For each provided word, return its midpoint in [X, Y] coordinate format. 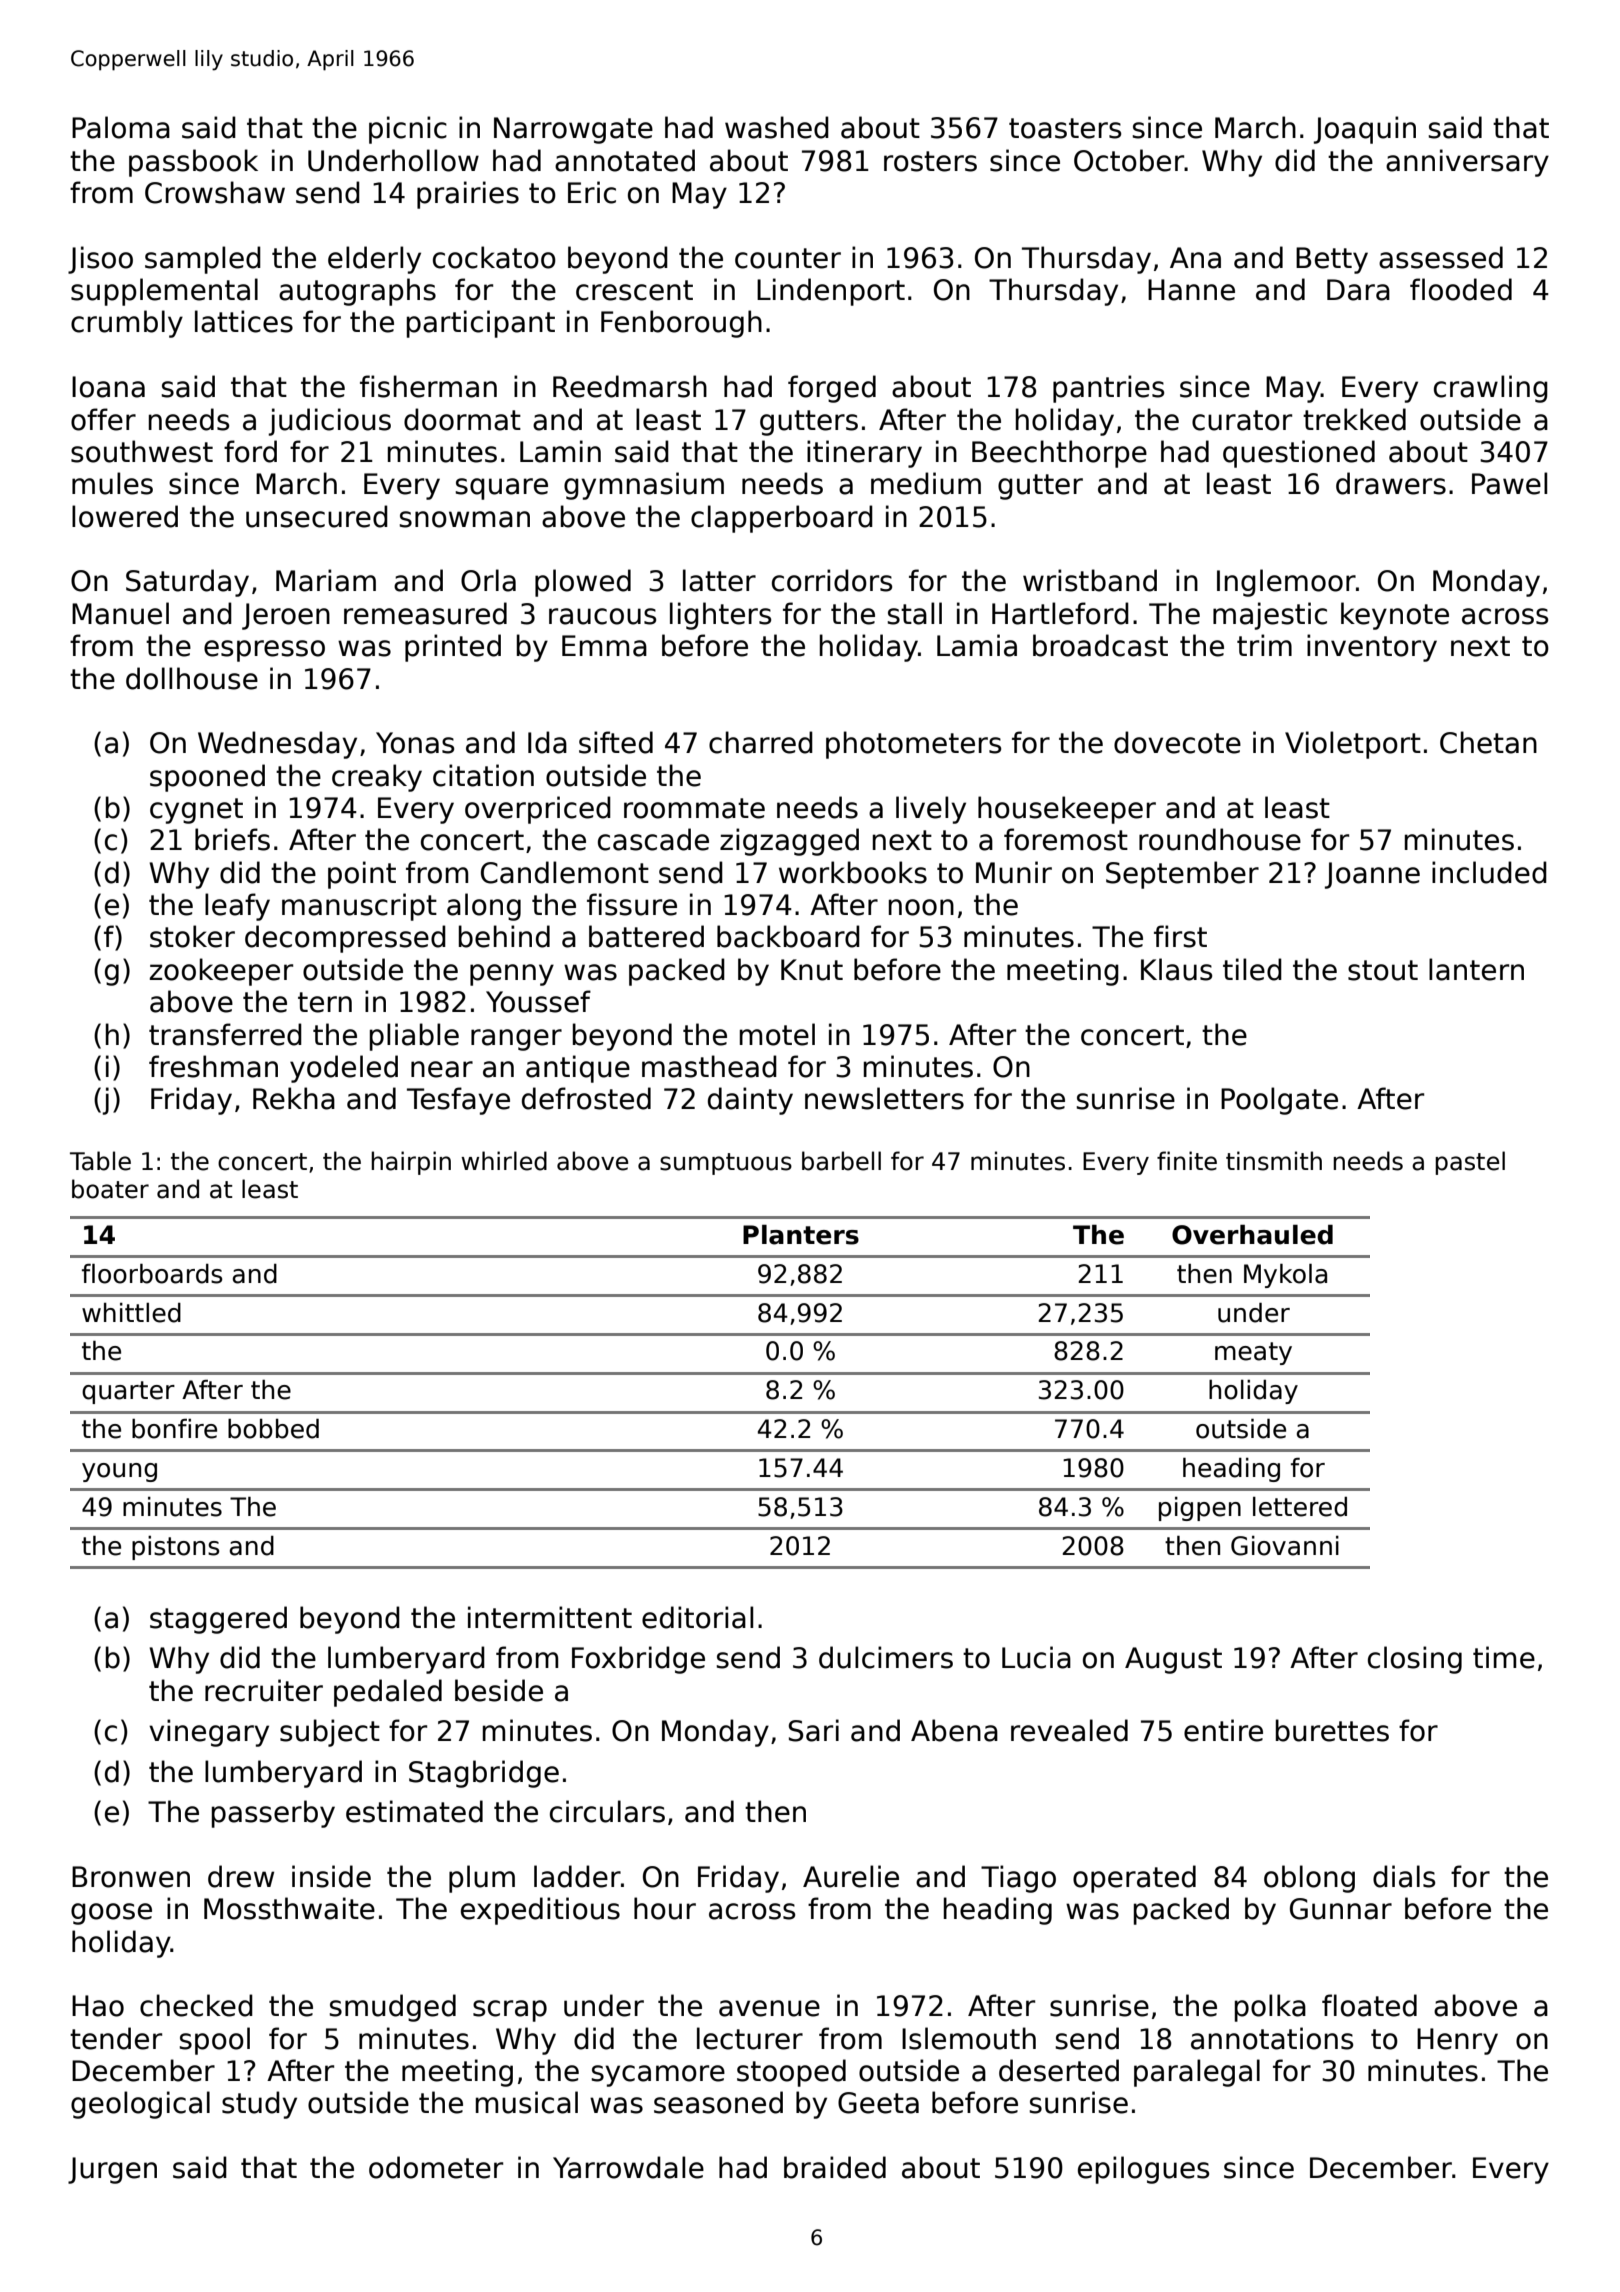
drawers [1391, 483]
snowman [464, 519]
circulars [607, 1811]
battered [646, 936]
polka [1270, 2008]
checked [196, 2005]
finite [1187, 1161]
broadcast [1100, 645]
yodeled [344, 1069]
